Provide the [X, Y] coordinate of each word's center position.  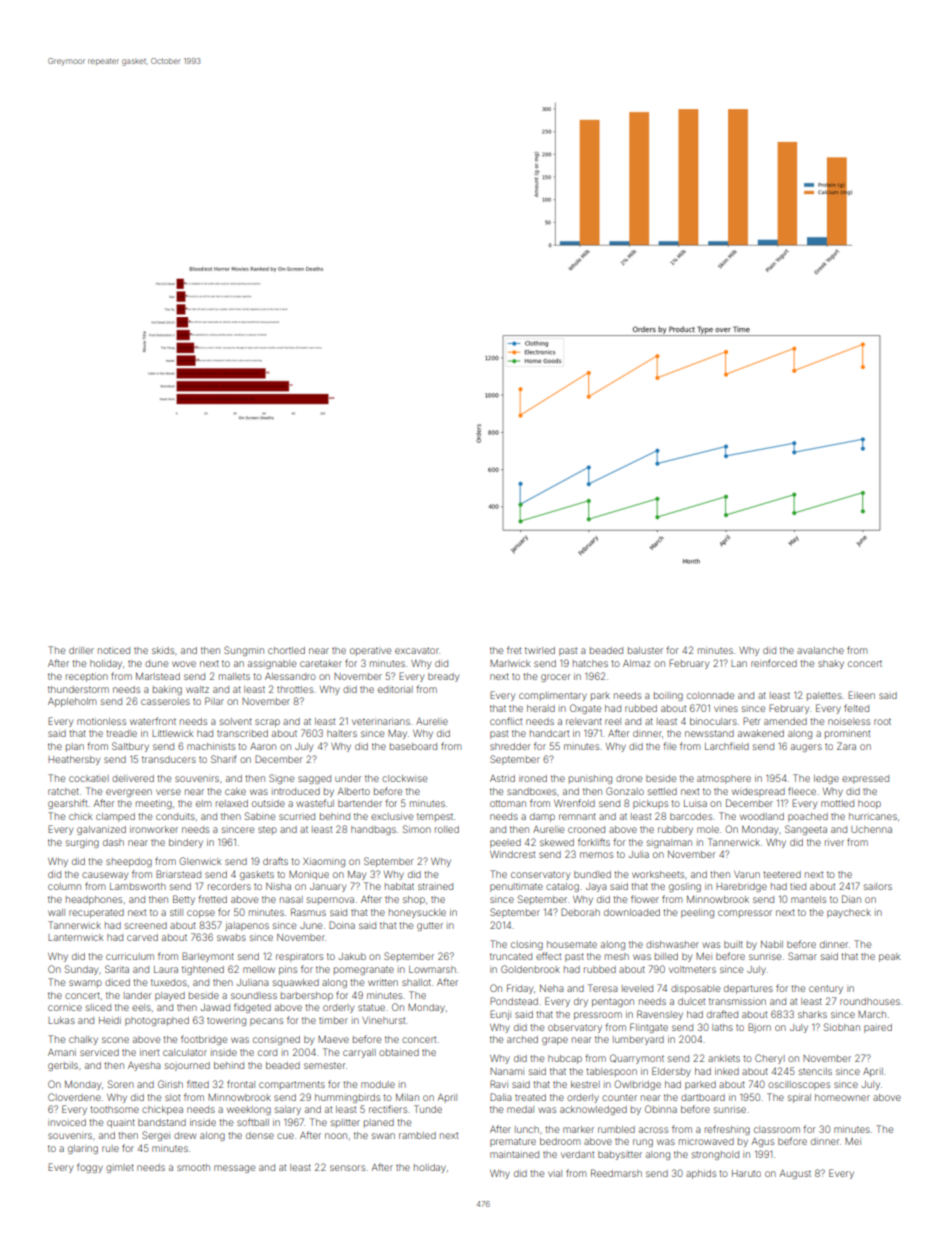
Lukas [61, 1020]
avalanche [820, 650]
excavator [417, 651]
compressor [745, 914]
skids [163, 650]
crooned [586, 829]
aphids [701, 1174]
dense [260, 1135]
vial [555, 1173]
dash [113, 842]
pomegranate [364, 970]
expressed [865, 779]
